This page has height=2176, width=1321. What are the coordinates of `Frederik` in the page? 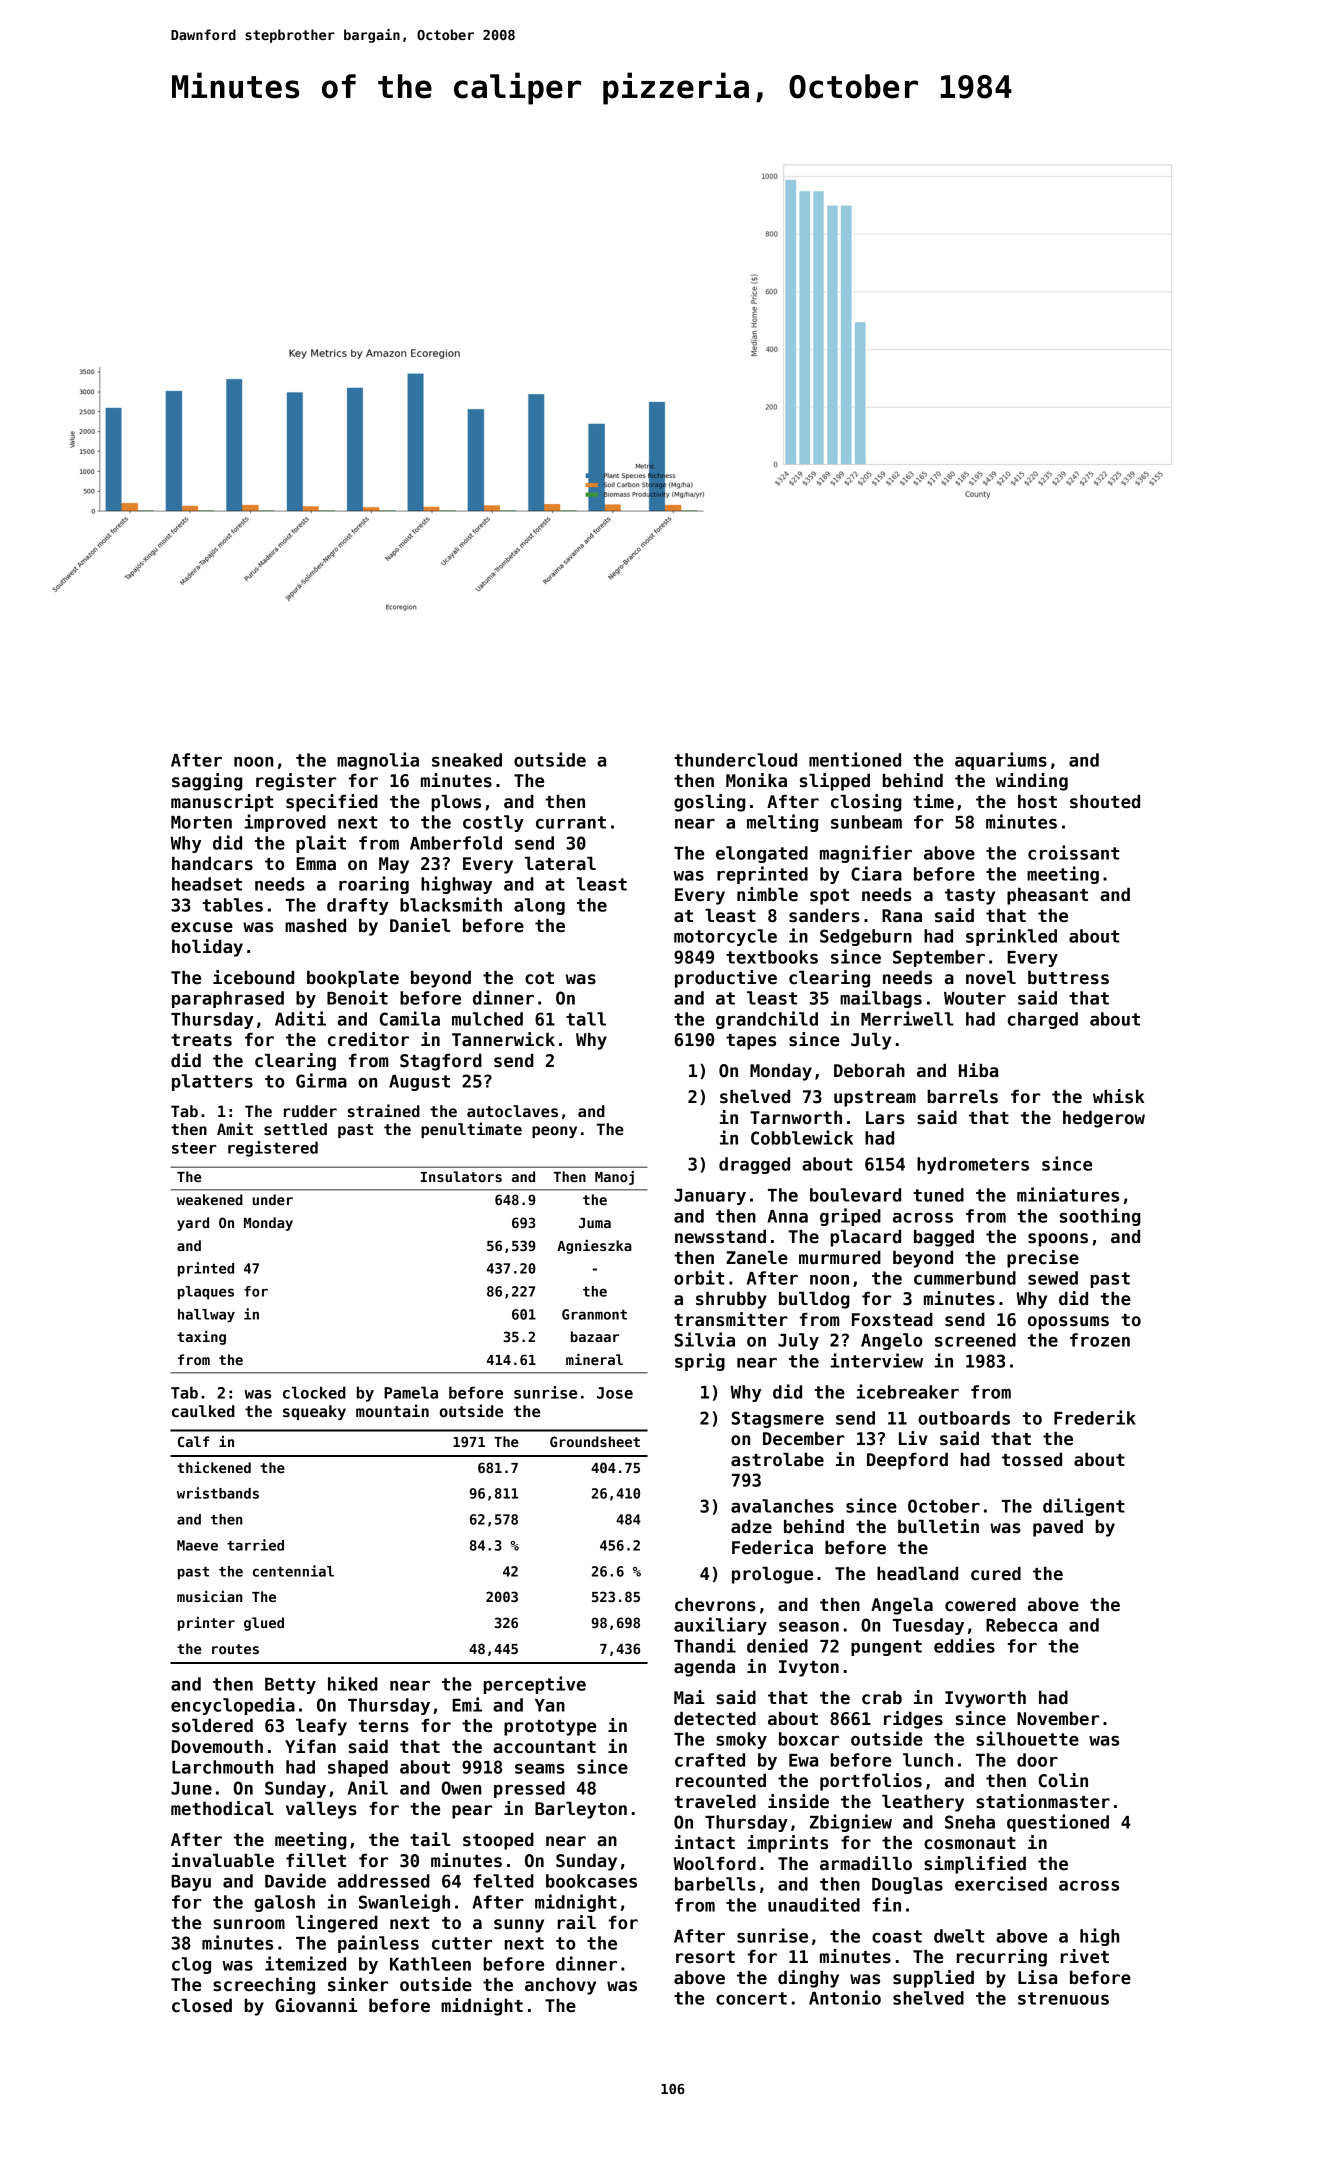 It's located at (1095, 1417).
